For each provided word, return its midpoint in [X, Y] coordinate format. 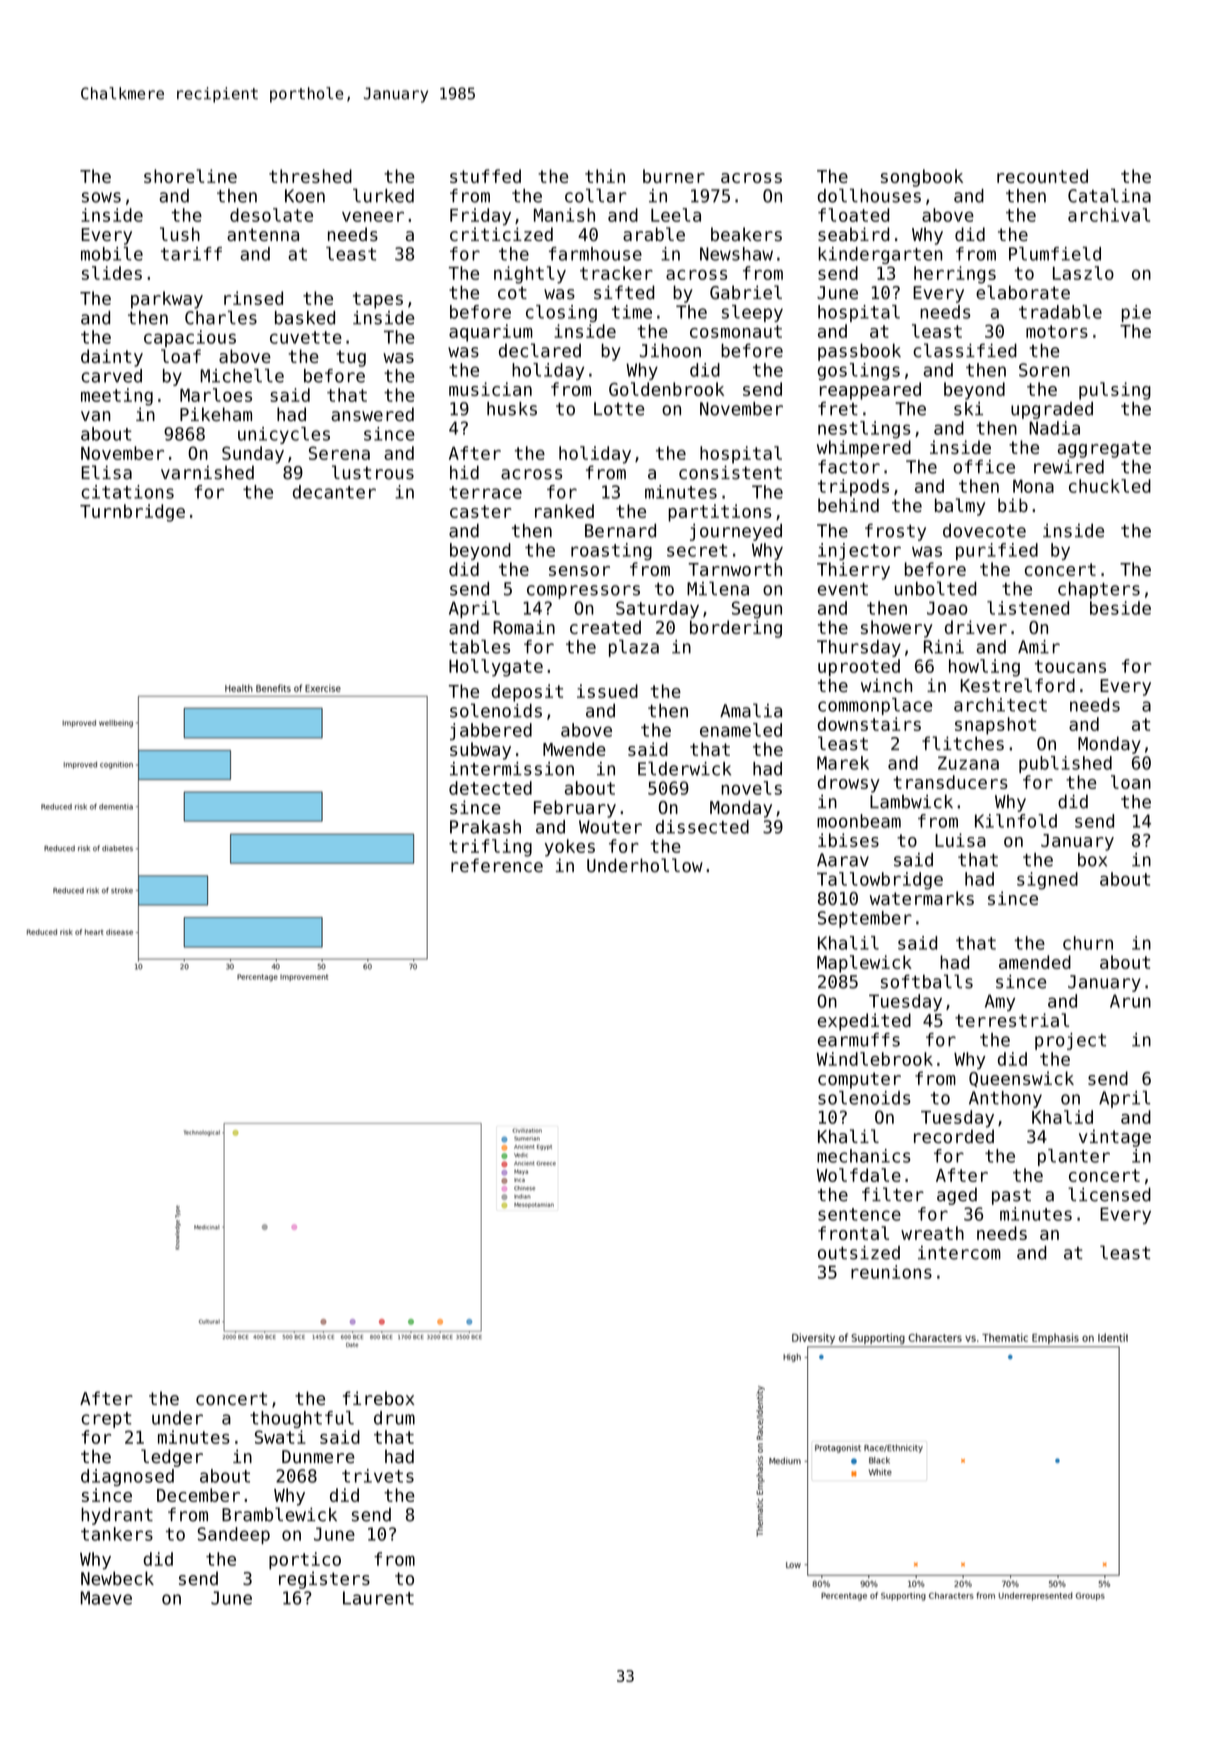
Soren [1044, 370]
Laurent [378, 1598]
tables [479, 647]
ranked [564, 511]
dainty [112, 358]
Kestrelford [1018, 685]
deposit [527, 693]
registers [324, 1580]
